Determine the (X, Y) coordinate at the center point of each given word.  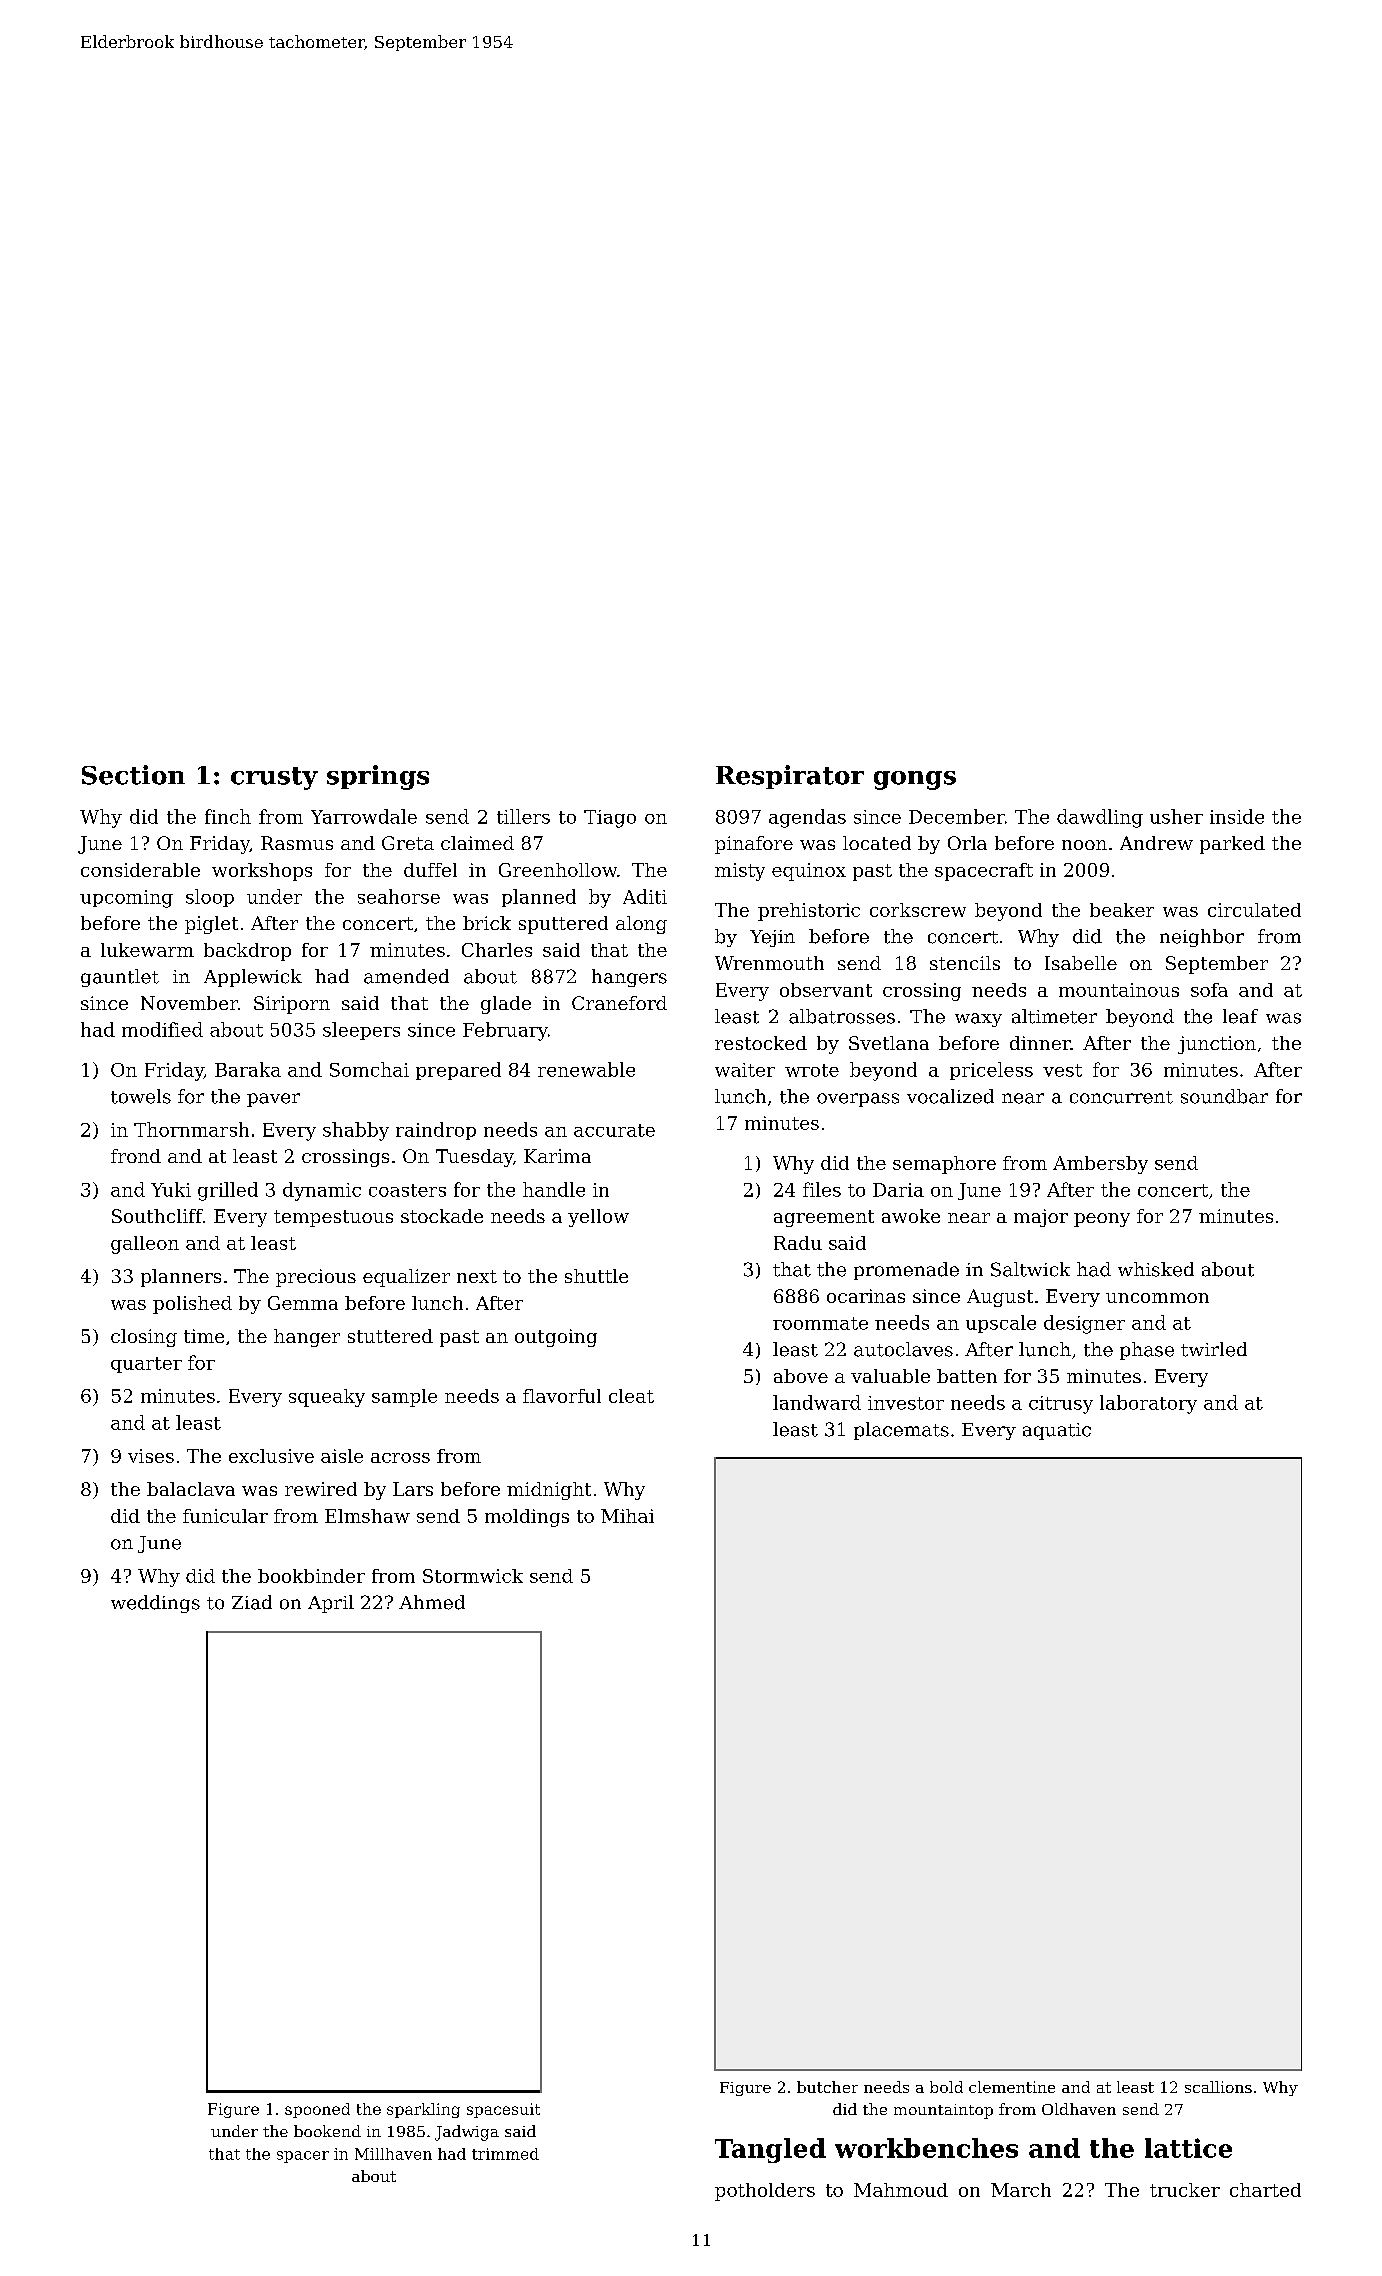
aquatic (1057, 1431)
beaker (1122, 910)
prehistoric (809, 912)
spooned (317, 2110)
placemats (901, 1431)
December (957, 816)
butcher (827, 2087)
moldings (527, 1518)
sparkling (423, 2110)
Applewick (253, 978)
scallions (1218, 2087)
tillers (523, 816)
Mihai (627, 1516)
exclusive (271, 1456)
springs (378, 777)
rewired (321, 1489)
